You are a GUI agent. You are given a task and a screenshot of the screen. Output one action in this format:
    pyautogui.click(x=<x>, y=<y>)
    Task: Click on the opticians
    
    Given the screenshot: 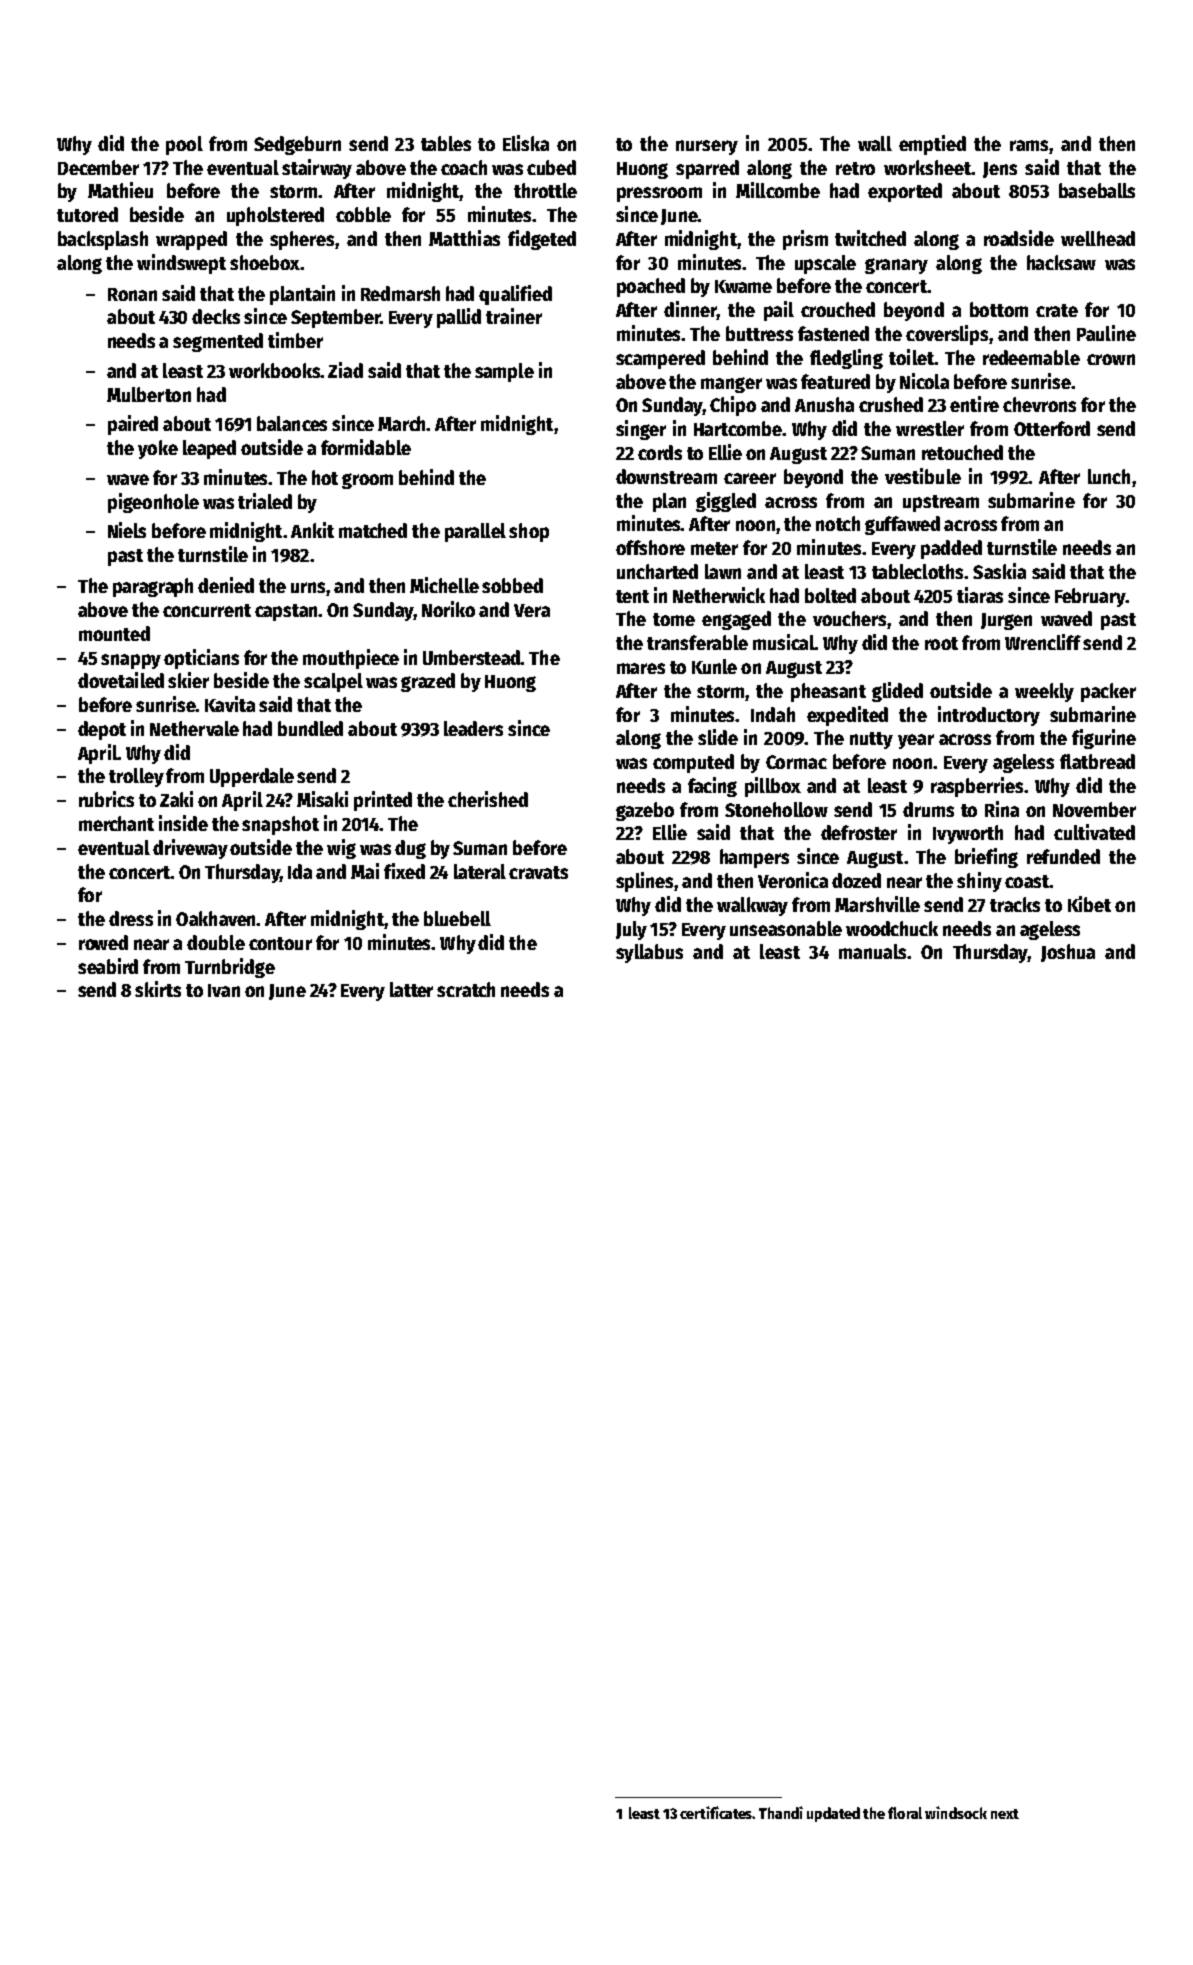 What is the action you would take?
    pyautogui.click(x=201, y=659)
